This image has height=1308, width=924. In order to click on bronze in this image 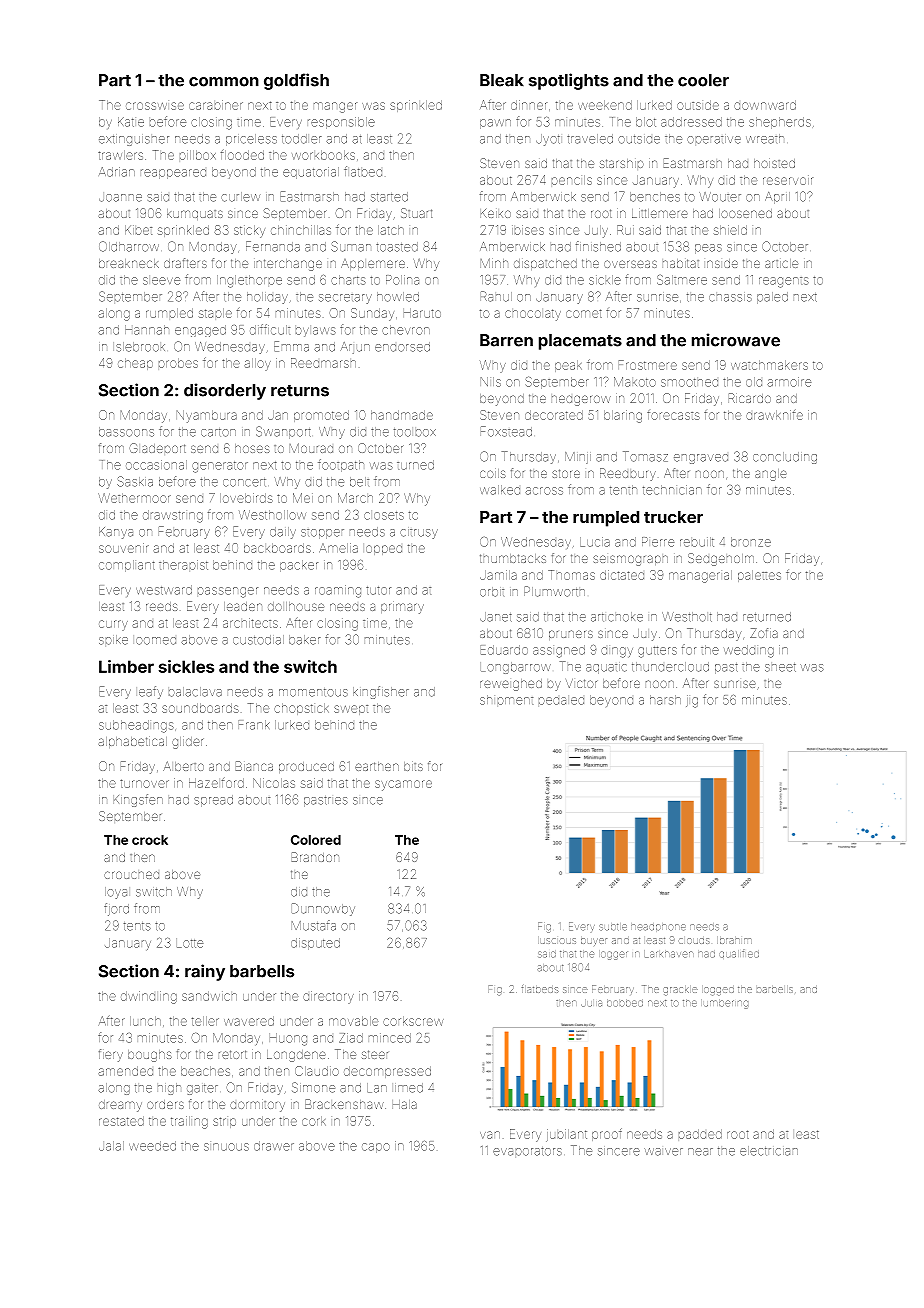, I will do `click(751, 542)`.
